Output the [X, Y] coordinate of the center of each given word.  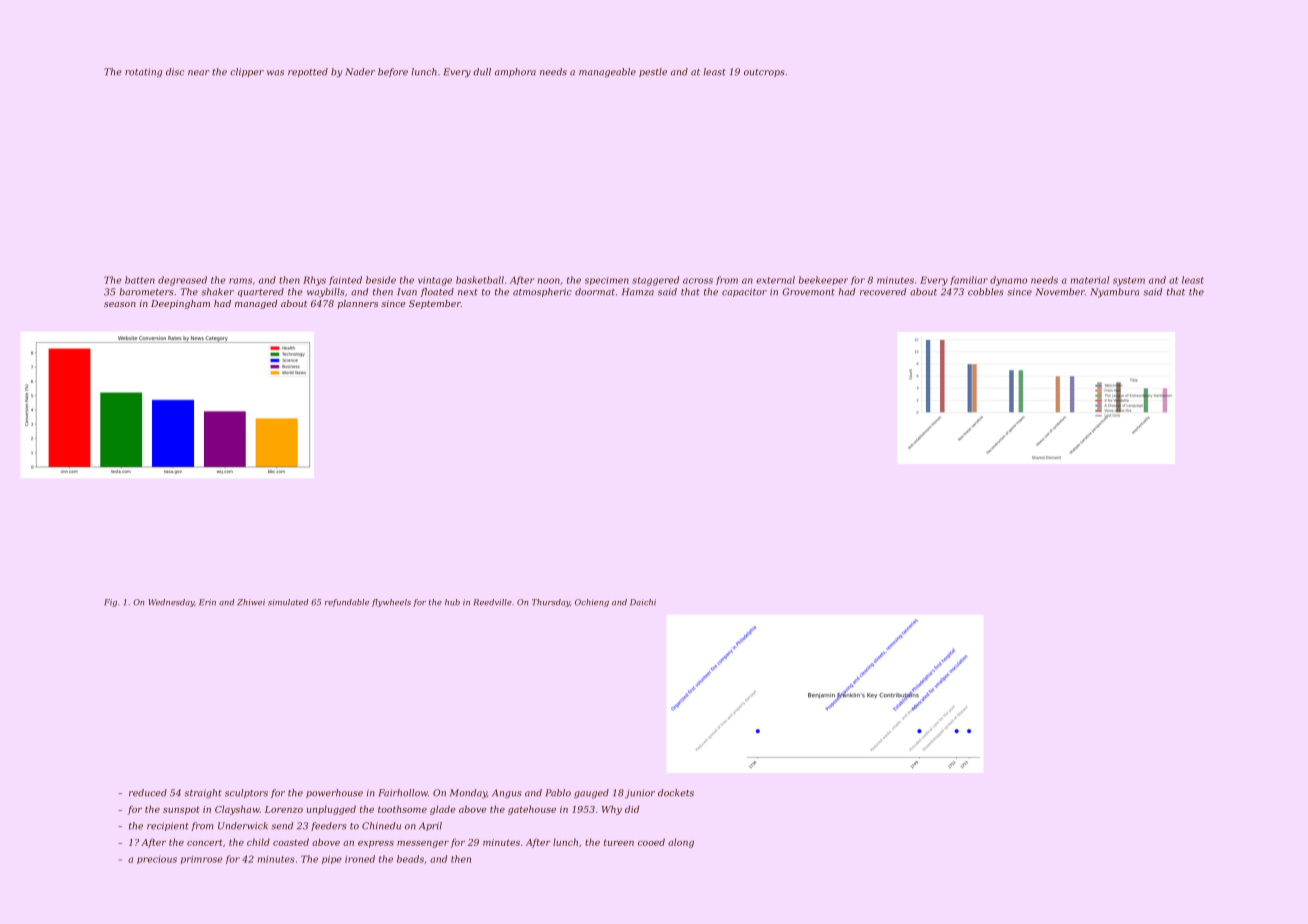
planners [358, 304]
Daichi [643, 602]
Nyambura [1115, 293]
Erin [207, 602]
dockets [676, 793]
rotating [143, 73]
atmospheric [542, 292]
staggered [655, 281]
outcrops [764, 73]
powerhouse [334, 793]
